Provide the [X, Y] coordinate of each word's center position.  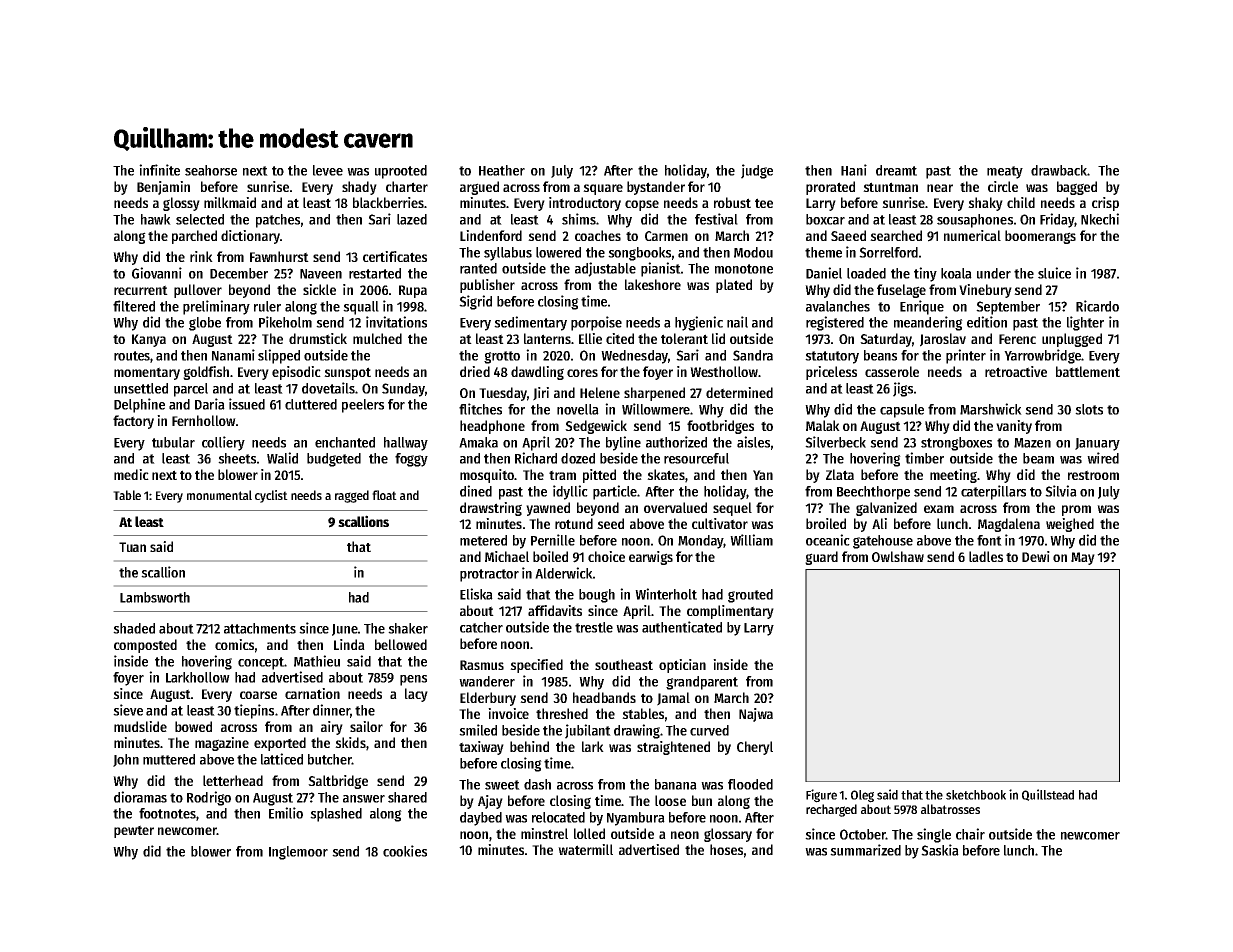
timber [924, 458]
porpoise [596, 323]
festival [716, 219]
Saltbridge [338, 782]
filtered [134, 306]
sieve [128, 710]
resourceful [696, 458]
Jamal [673, 699]
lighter [1085, 323]
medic [131, 474]
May [1083, 558]
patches [278, 221]
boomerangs [1040, 237]
